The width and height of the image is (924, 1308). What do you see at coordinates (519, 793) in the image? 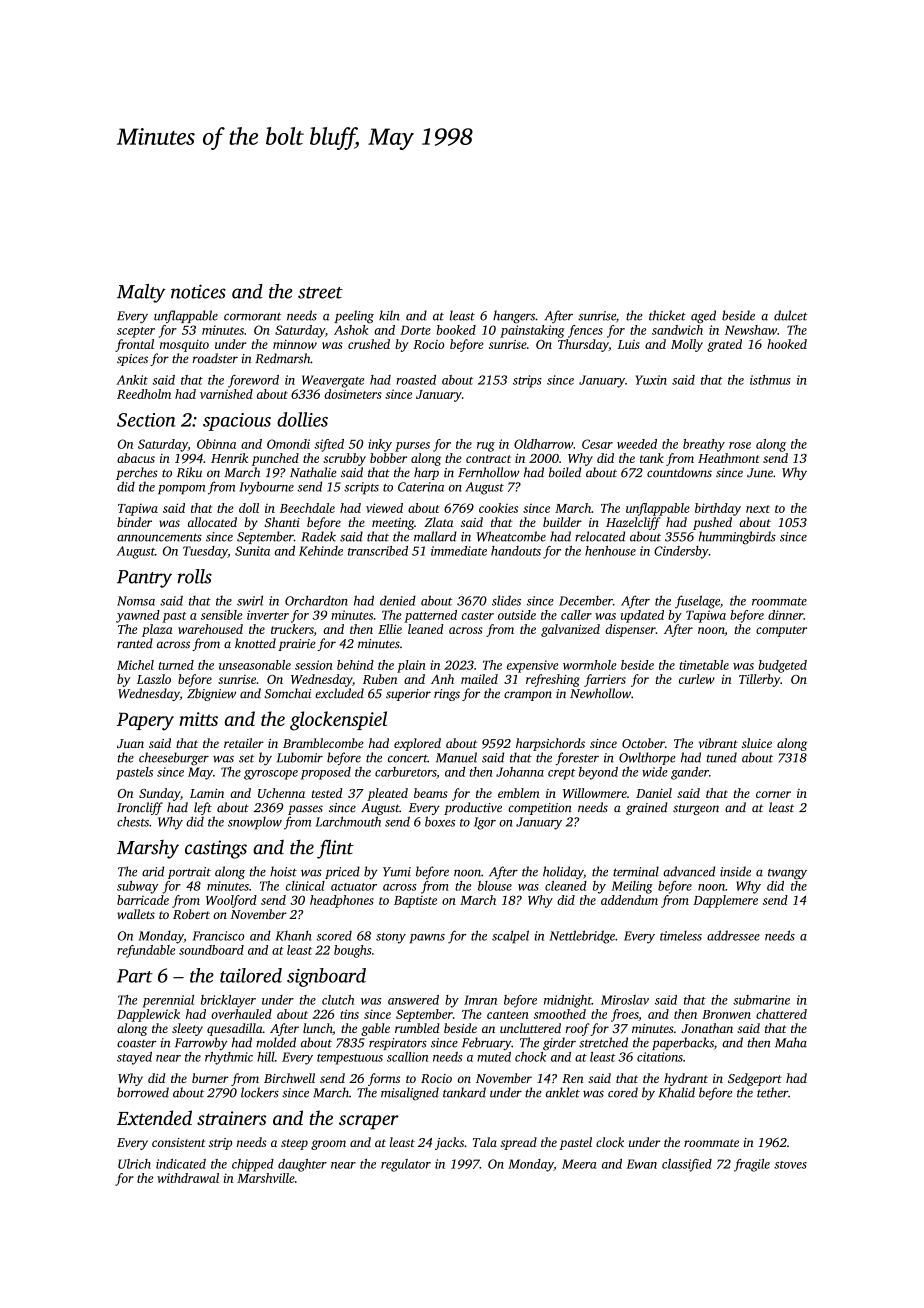
I see `emblem` at bounding box center [519, 793].
